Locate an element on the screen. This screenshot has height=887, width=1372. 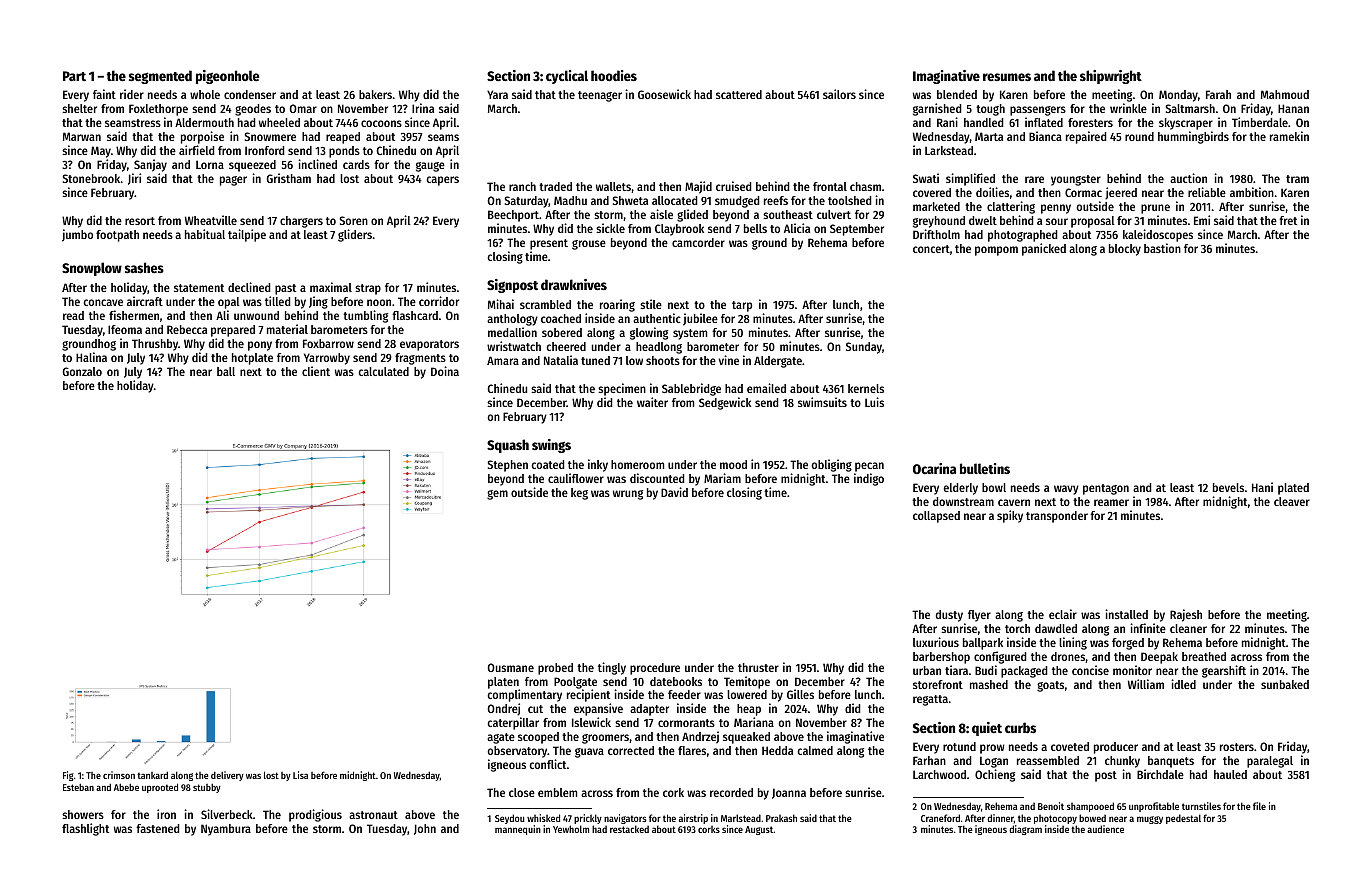
hoodies is located at coordinates (614, 75).
